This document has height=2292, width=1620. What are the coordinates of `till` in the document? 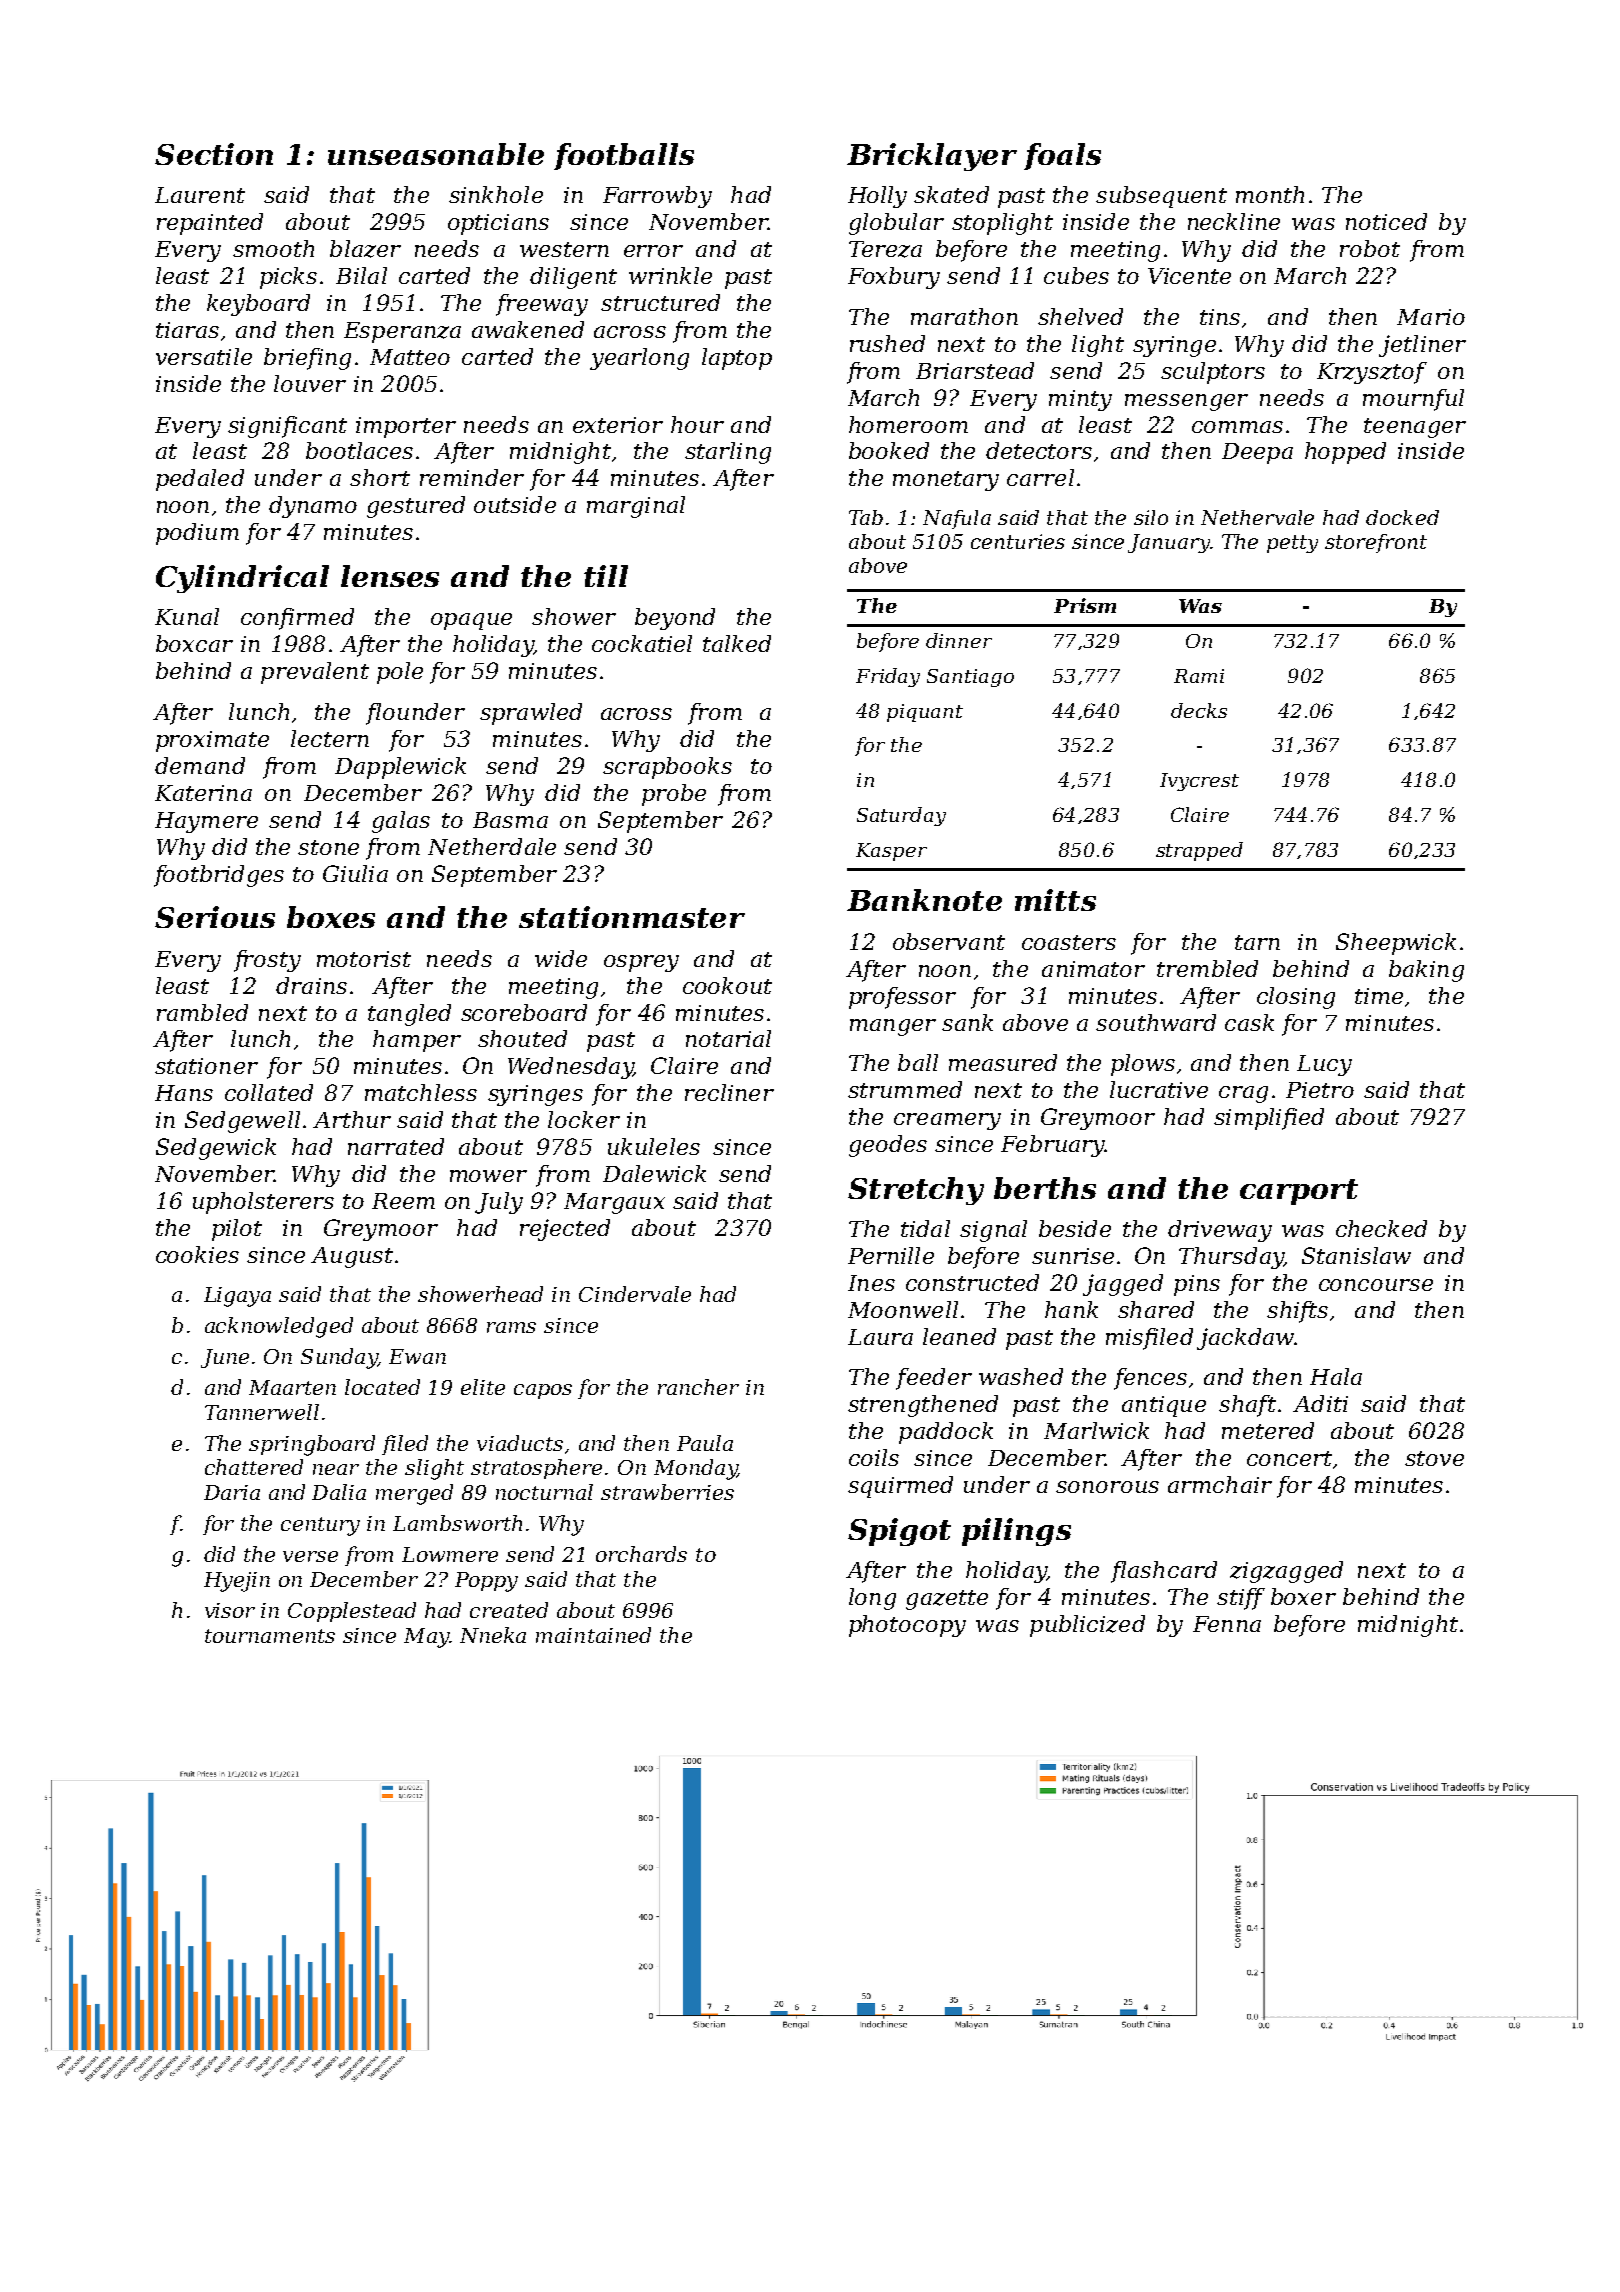 It's located at (606, 576).
